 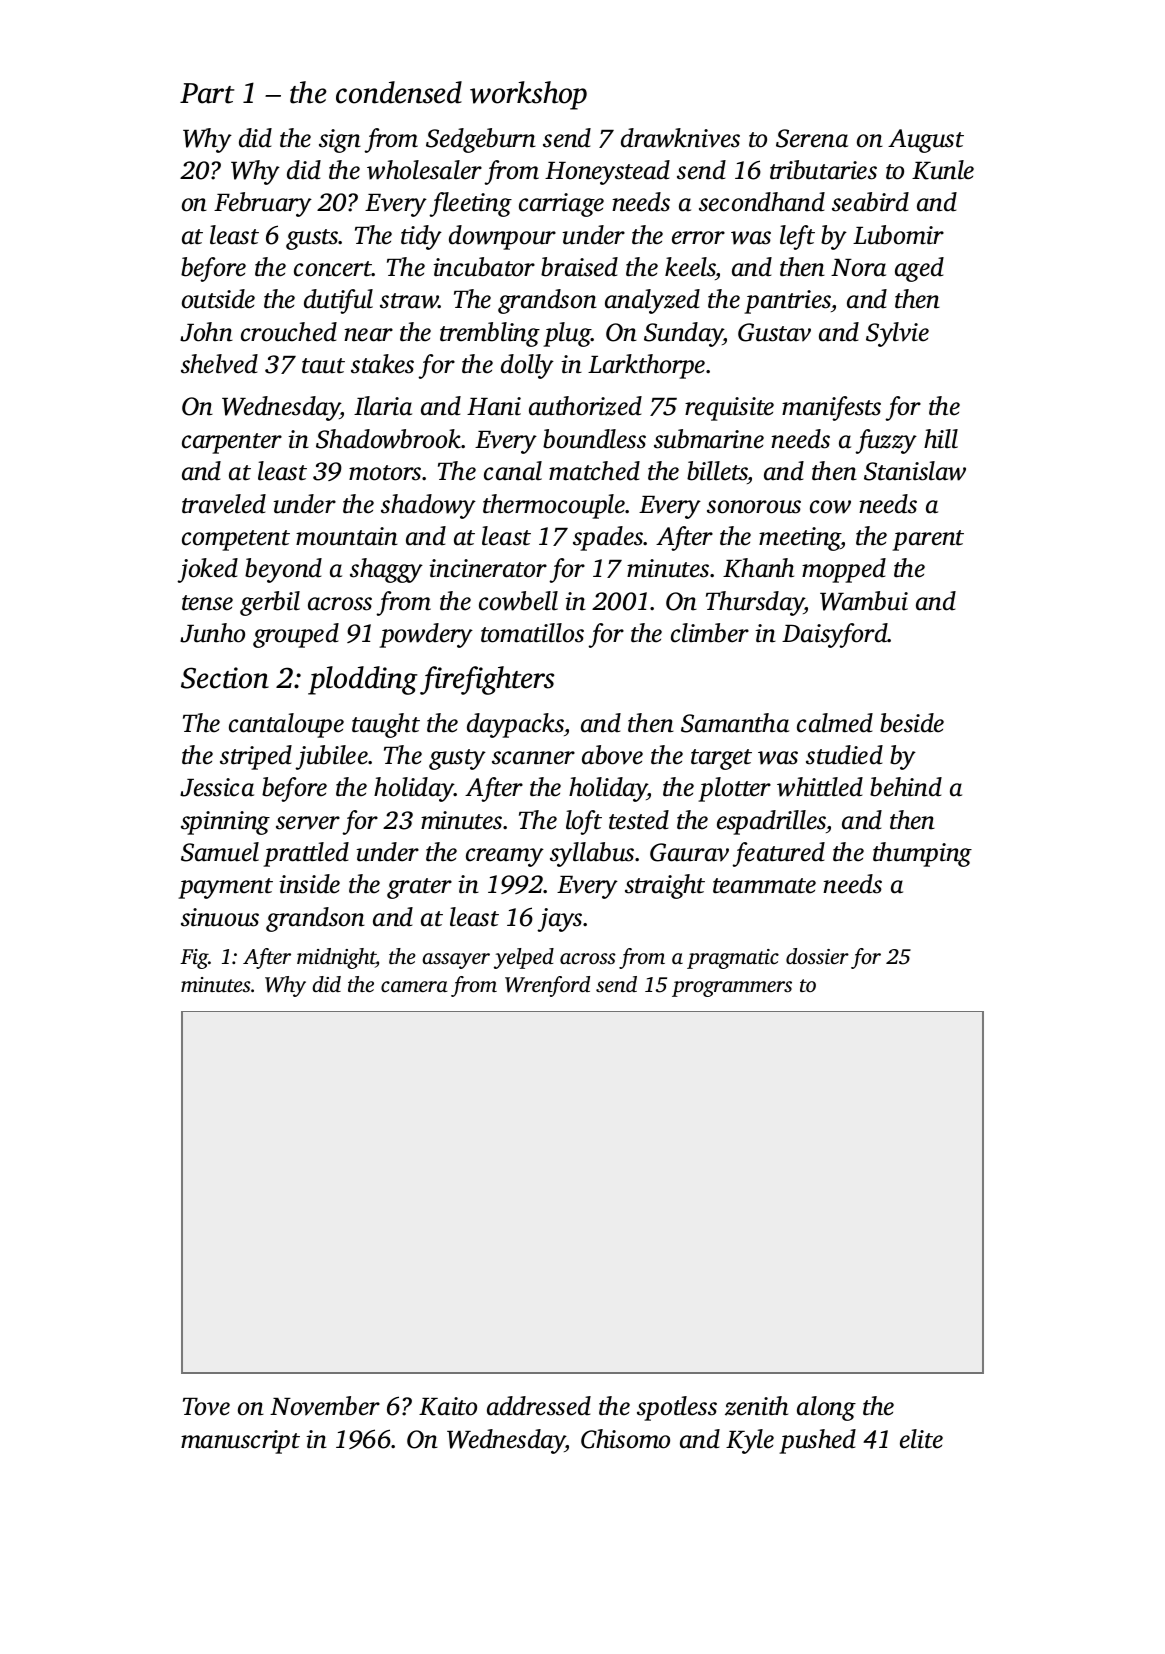 What do you see at coordinates (218, 299) in the screenshot?
I see `outside` at bounding box center [218, 299].
